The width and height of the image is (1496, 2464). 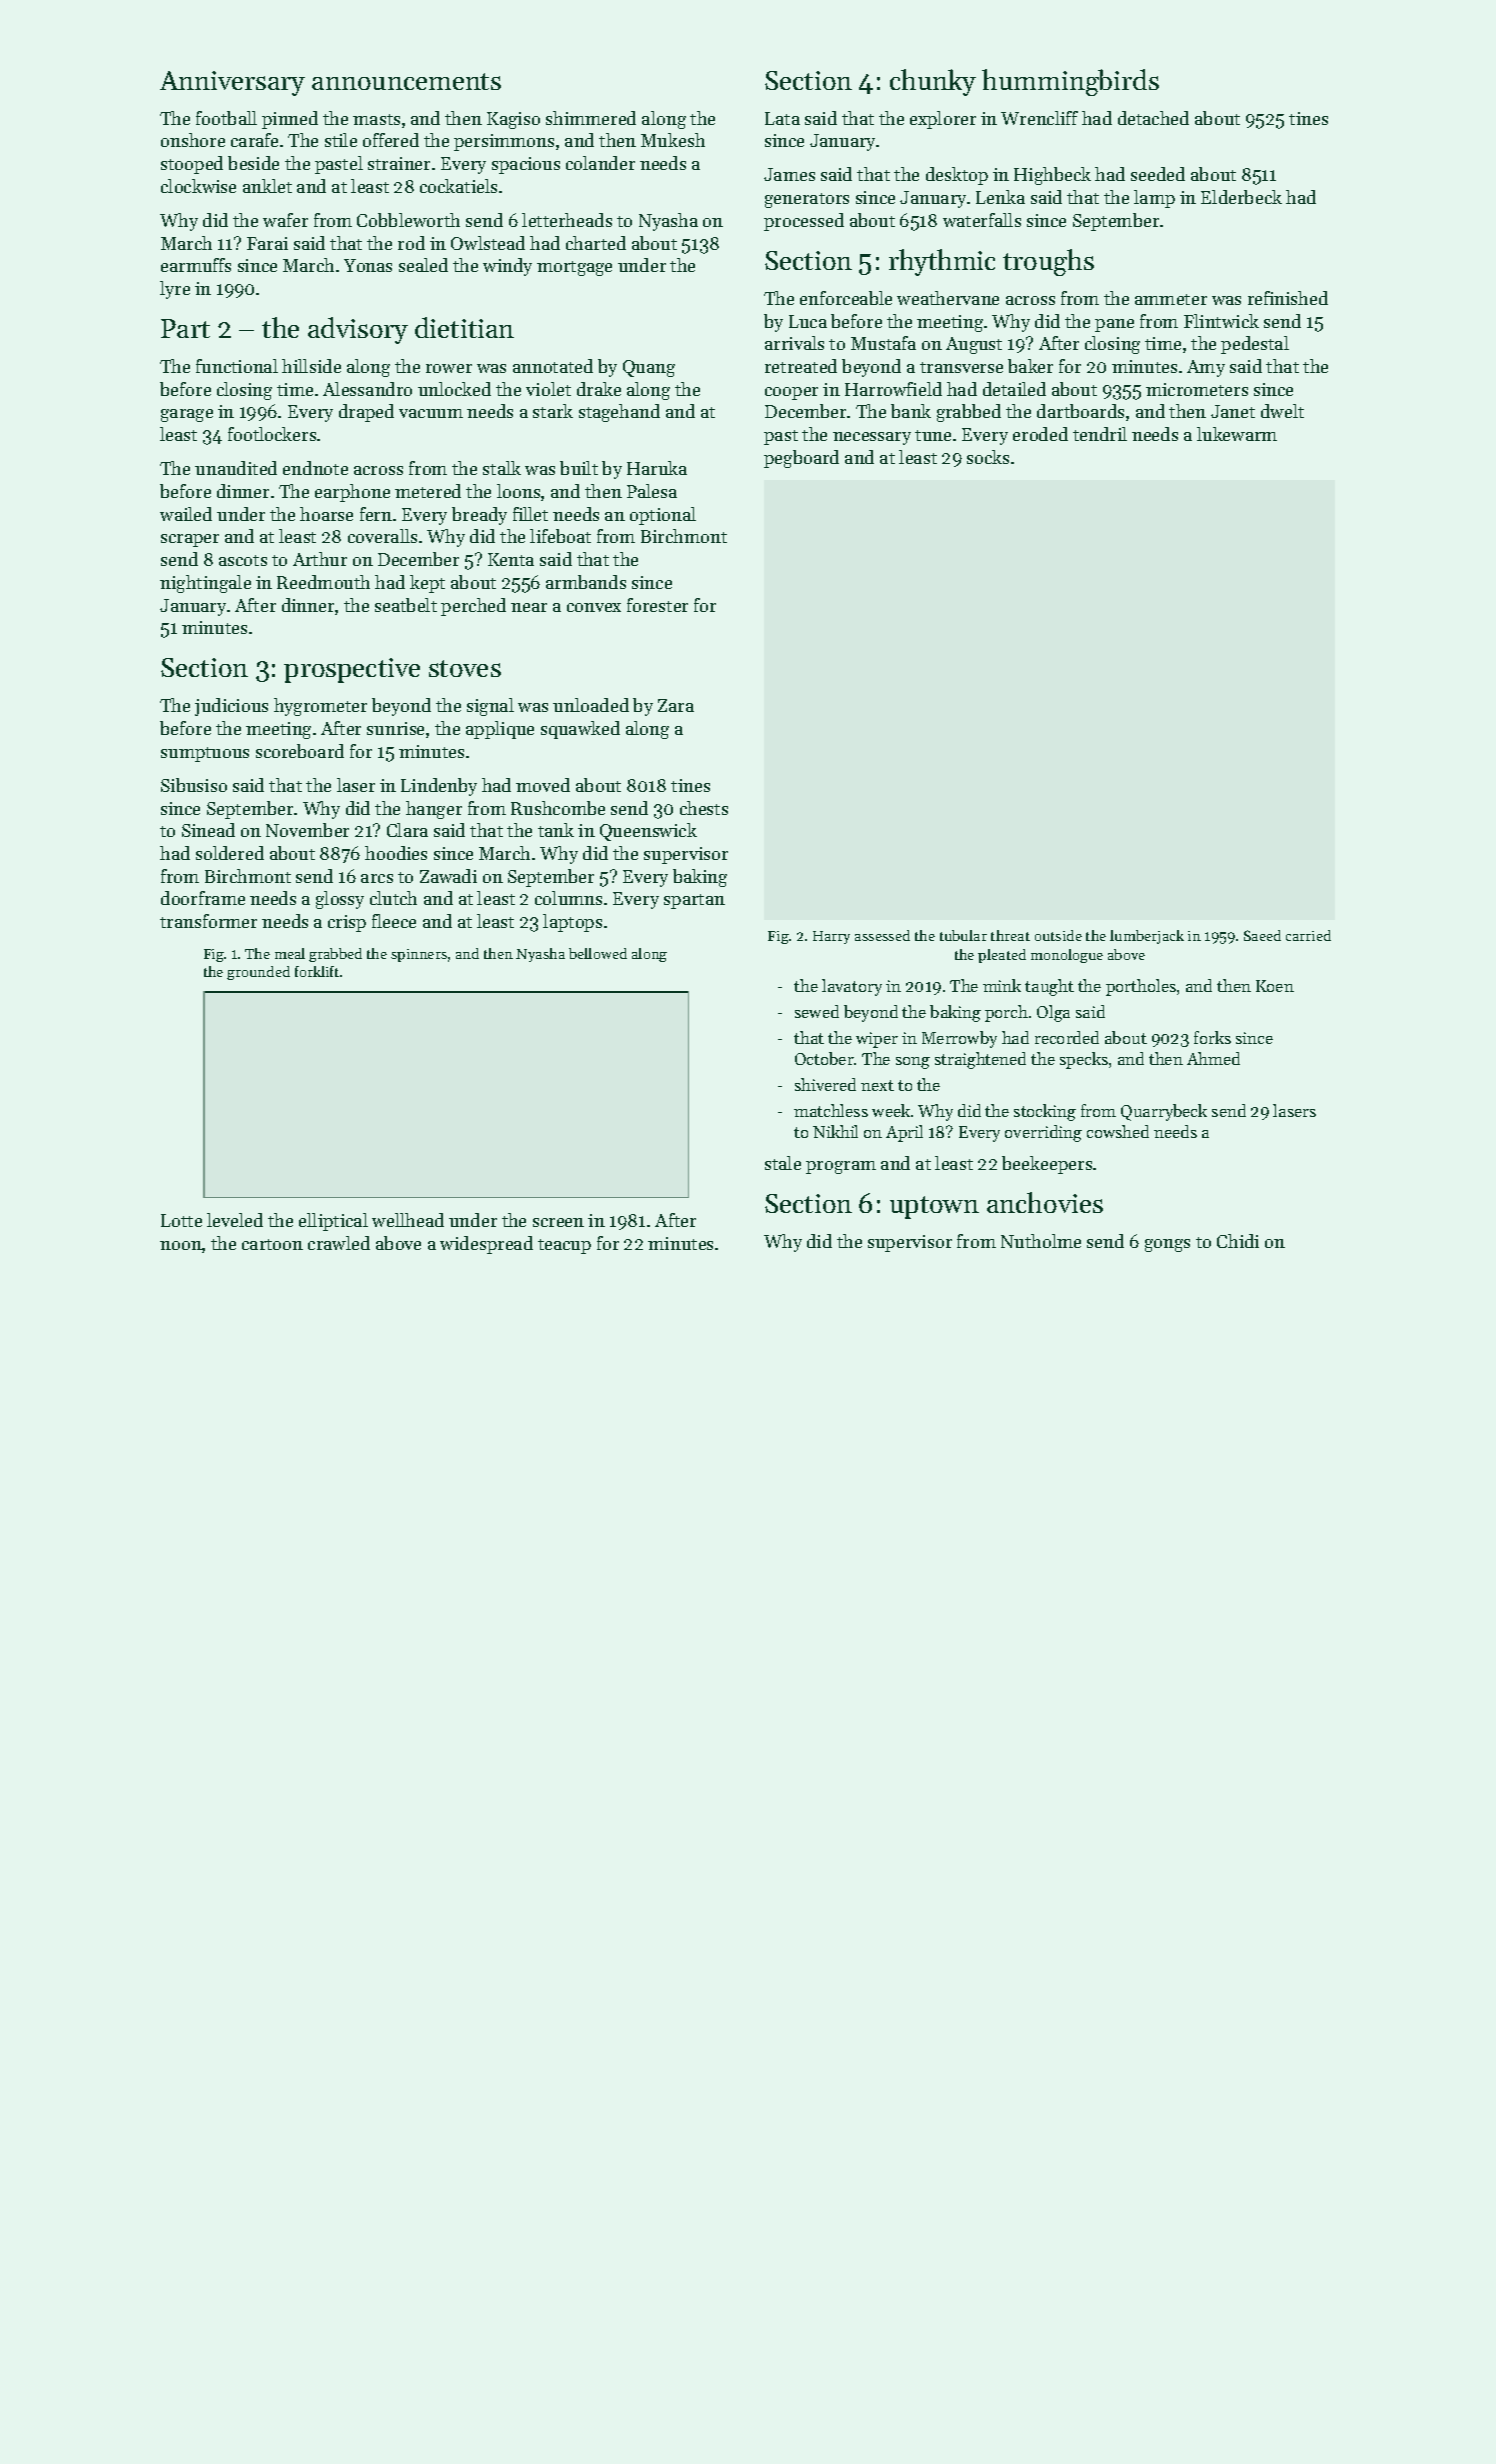 I want to click on clockwise, so click(x=198, y=186).
